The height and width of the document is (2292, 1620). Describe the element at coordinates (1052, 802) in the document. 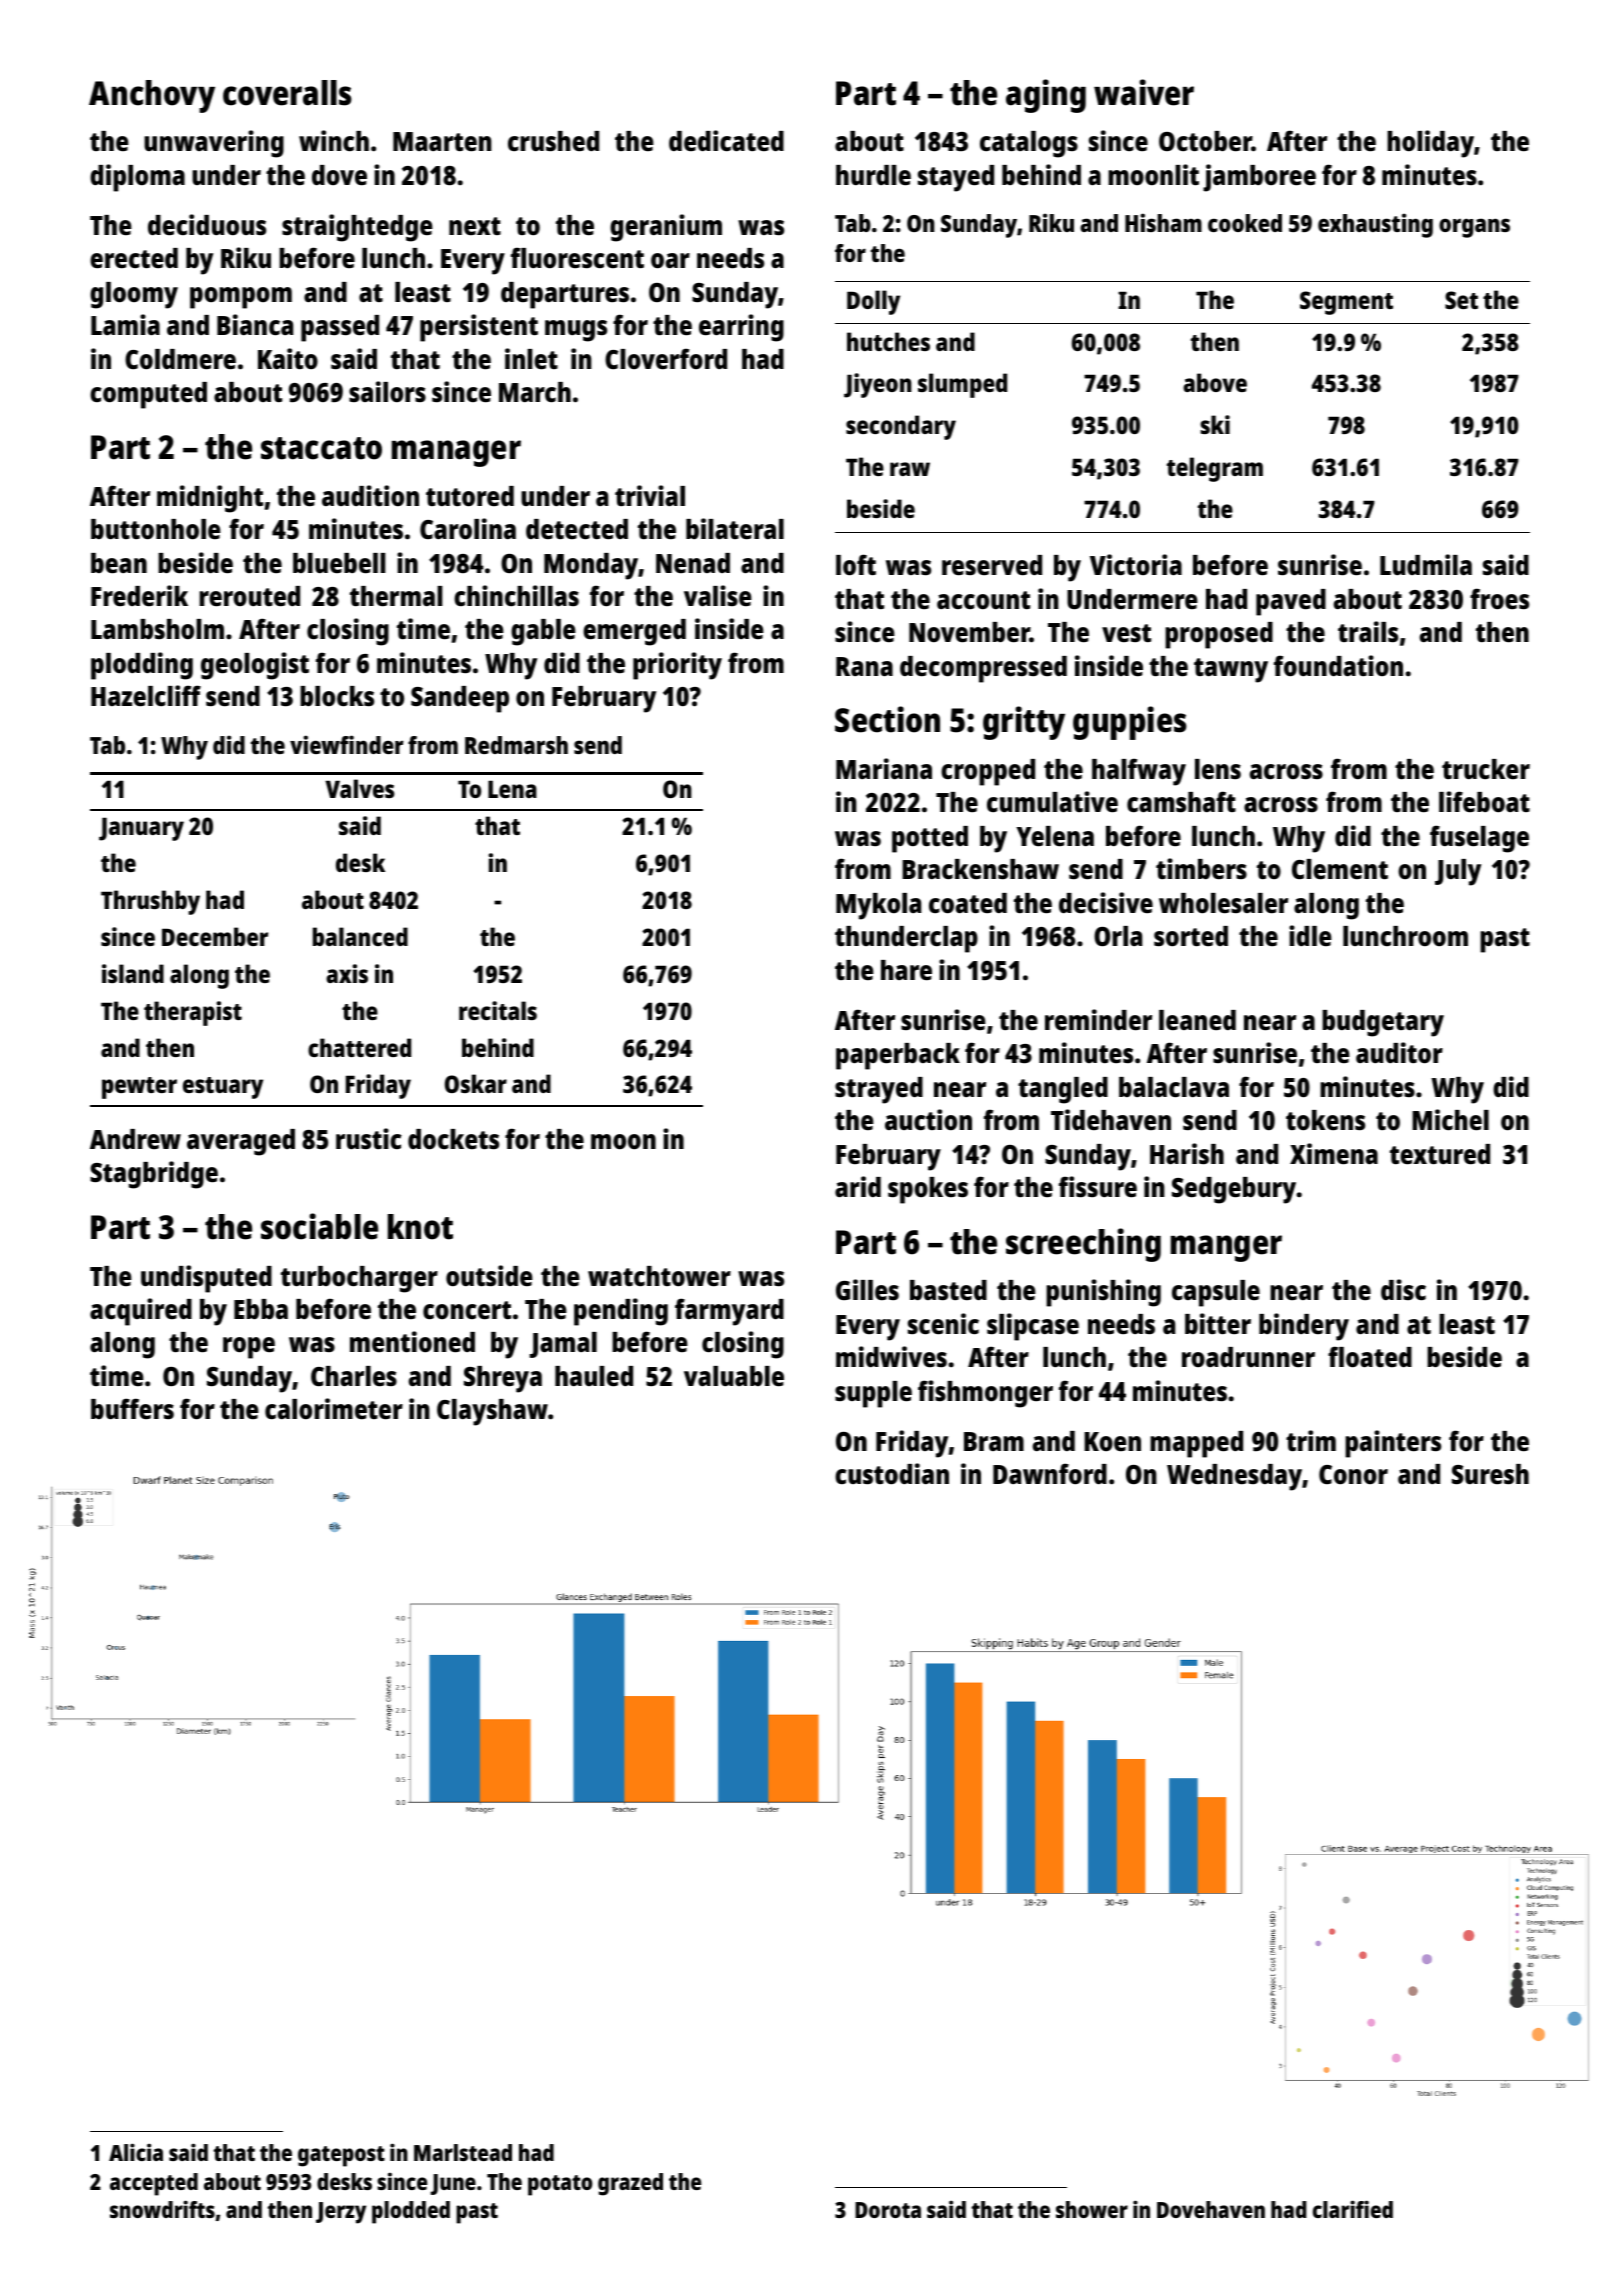

I see `cumulative` at that location.
